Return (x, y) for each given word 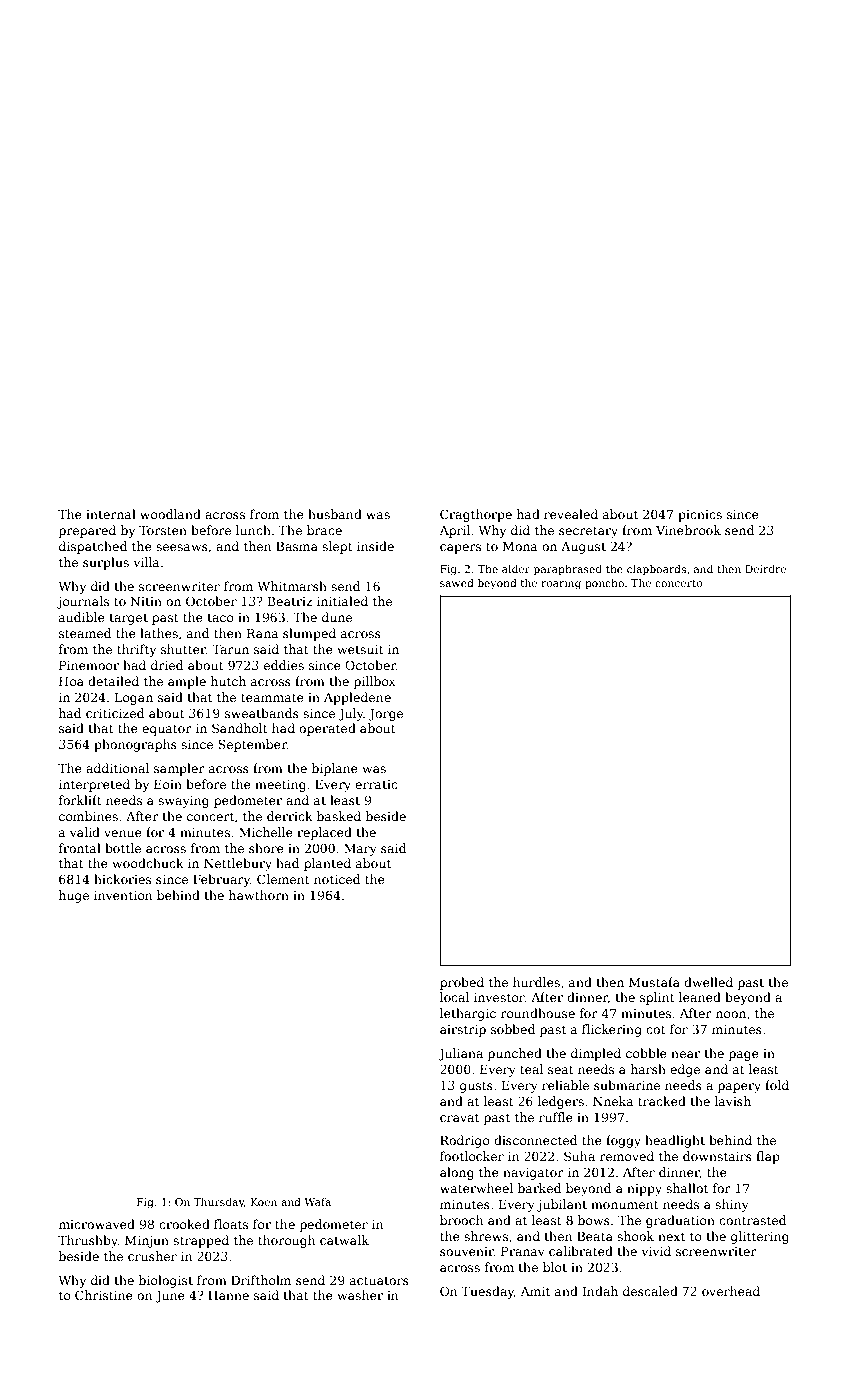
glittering (760, 1237)
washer (360, 1295)
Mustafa (654, 982)
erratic (376, 784)
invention (123, 895)
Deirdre (765, 569)
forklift (80, 800)
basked (339, 816)
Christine (104, 1295)
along (457, 1173)
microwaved (97, 1224)
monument (625, 1204)
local (454, 997)
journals (83, 602)
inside (375, 546)
